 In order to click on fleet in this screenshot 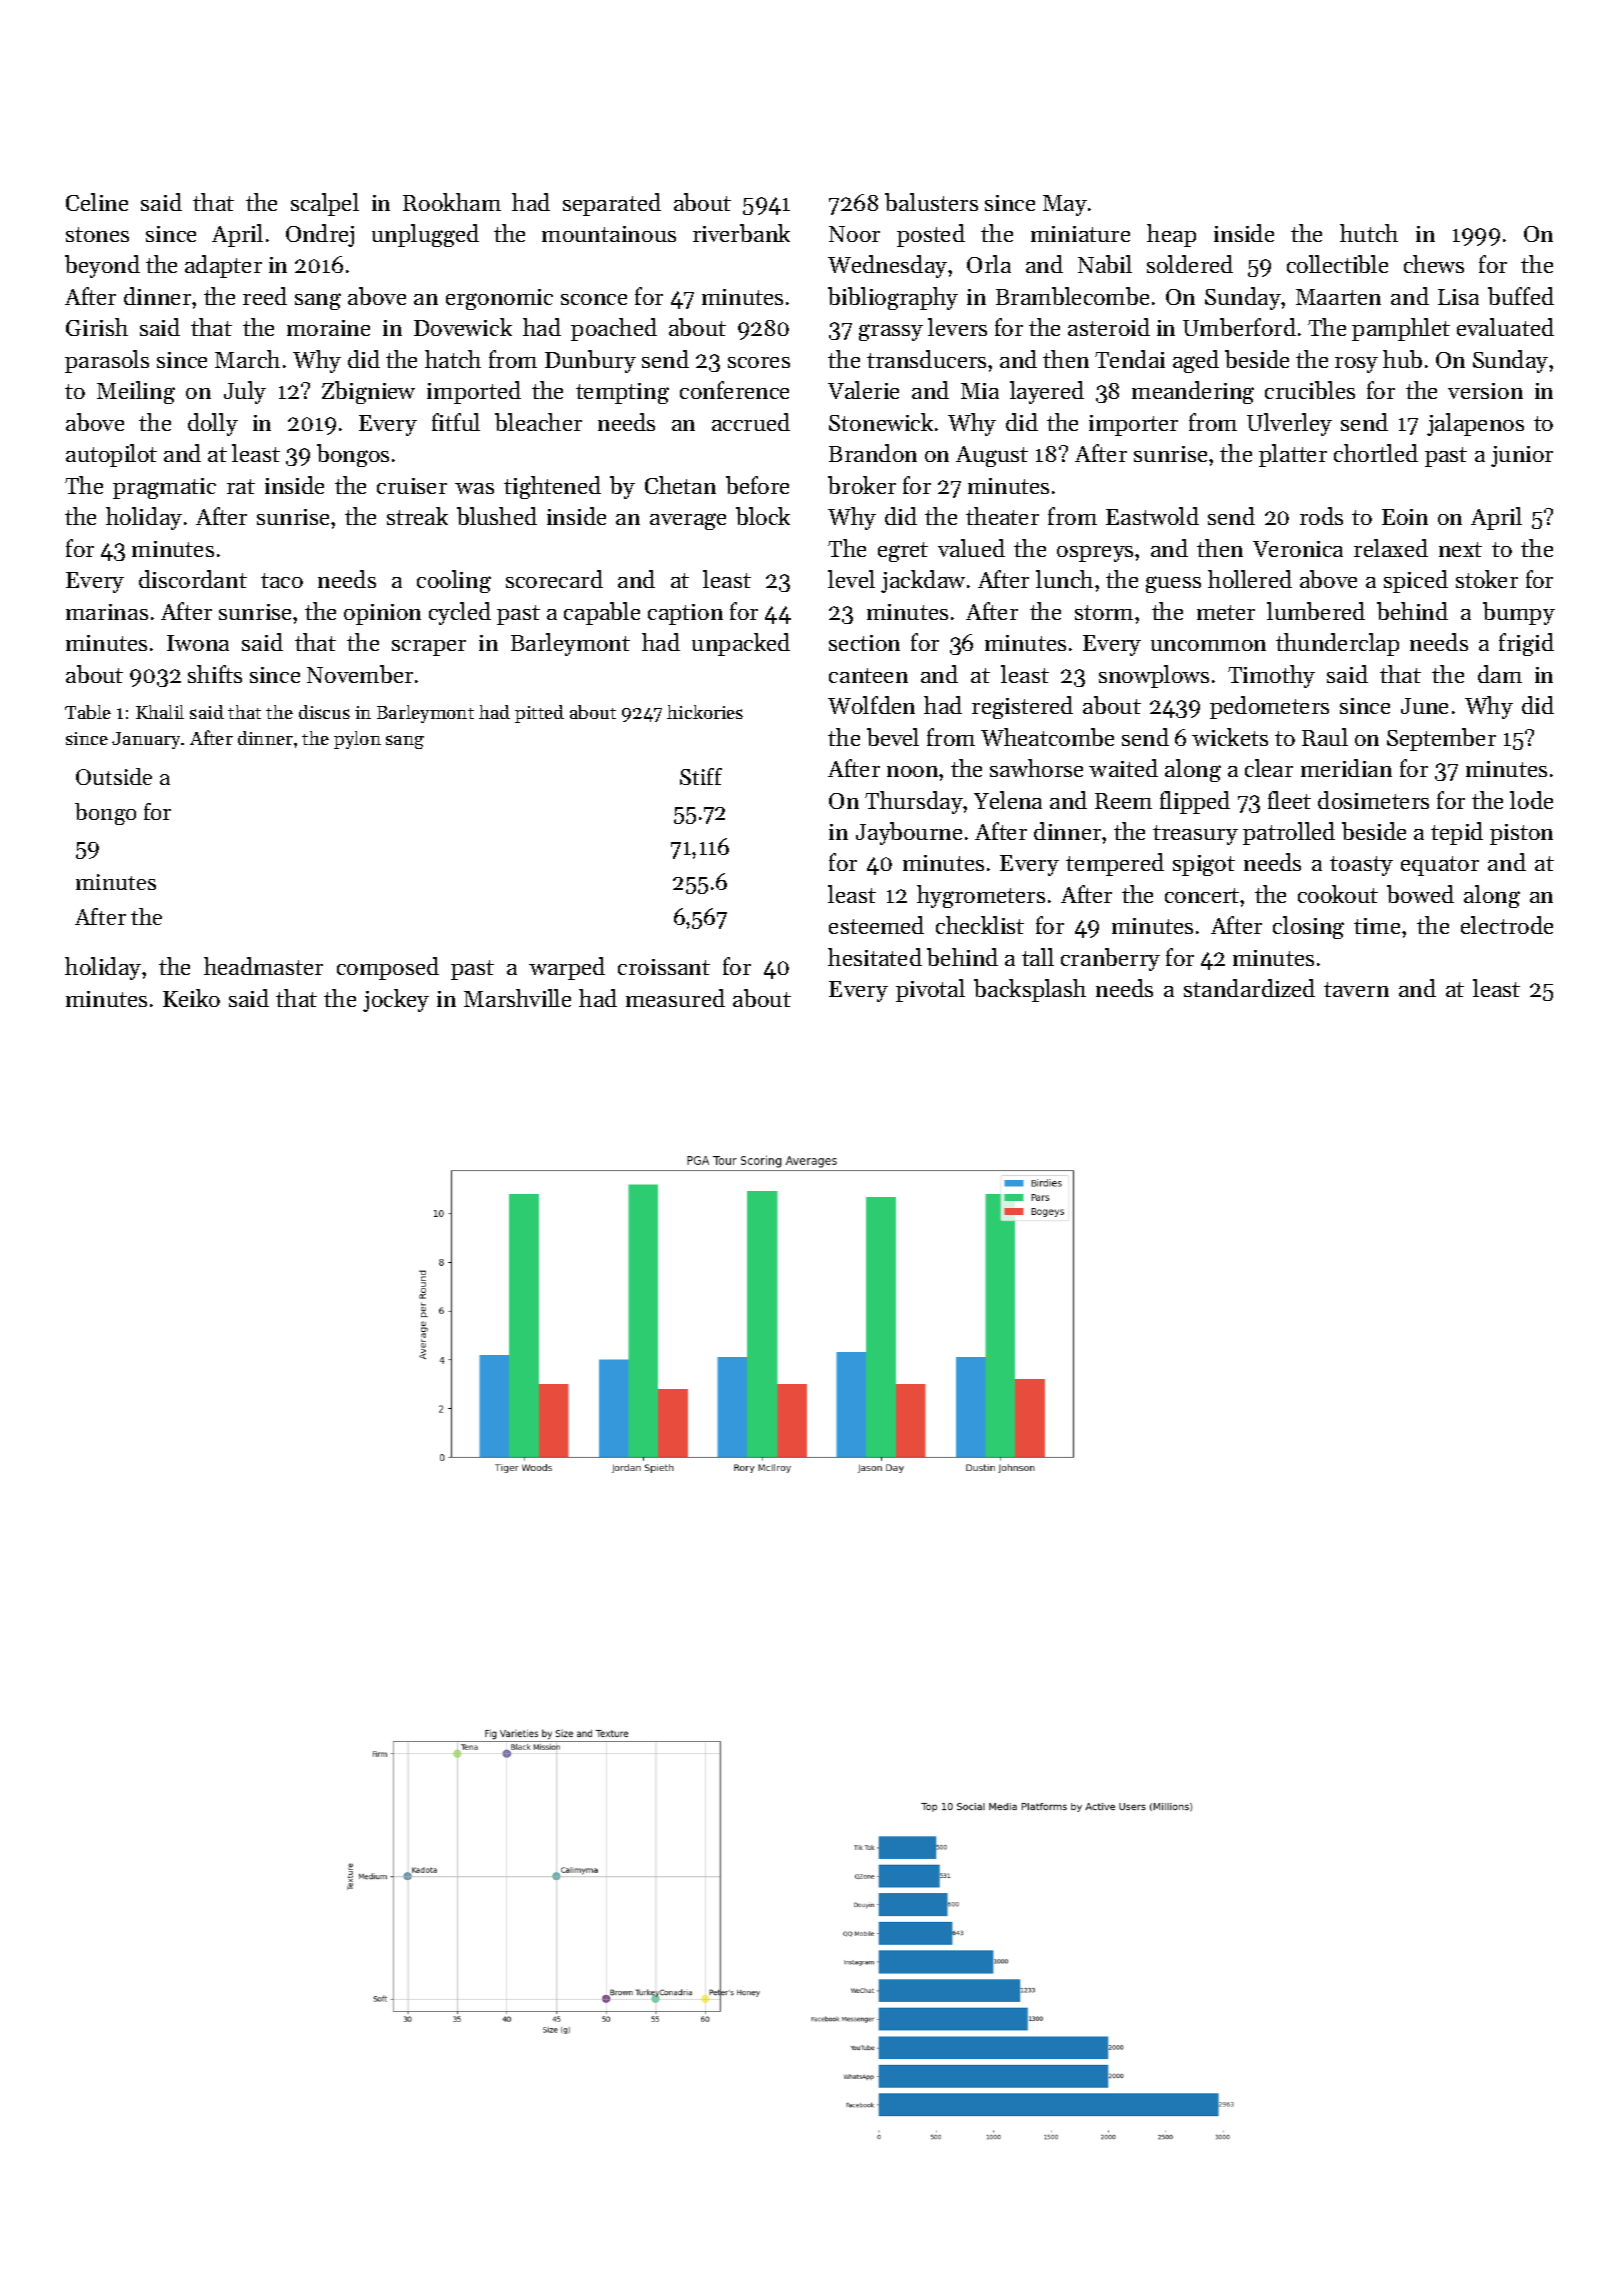, I will do `click(1289, 800)`.
